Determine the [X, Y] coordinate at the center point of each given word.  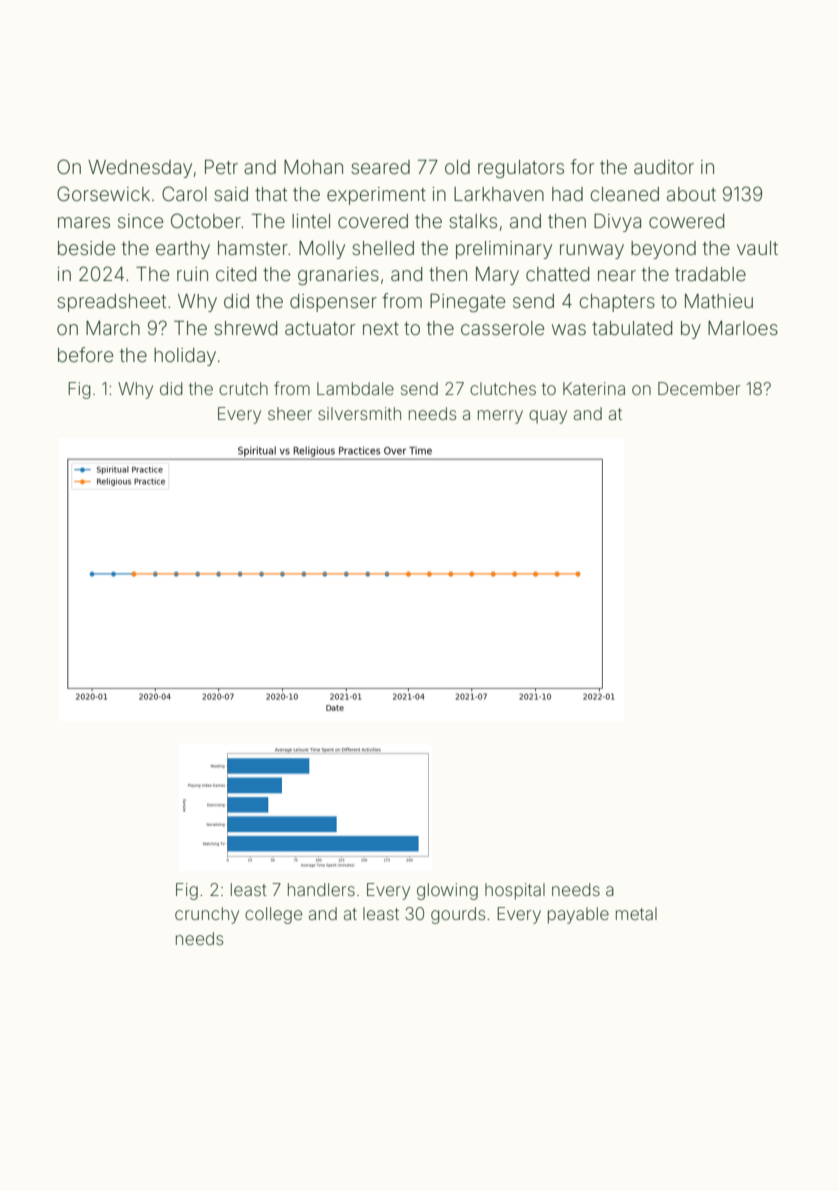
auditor [664, 167]
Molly [322, 250]
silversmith [359, 413]
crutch [243, 388]
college [273, 915]
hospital [515, 891]
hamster [253, 248]
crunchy [207, 915]
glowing [447, 891]
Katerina [594, 388]
